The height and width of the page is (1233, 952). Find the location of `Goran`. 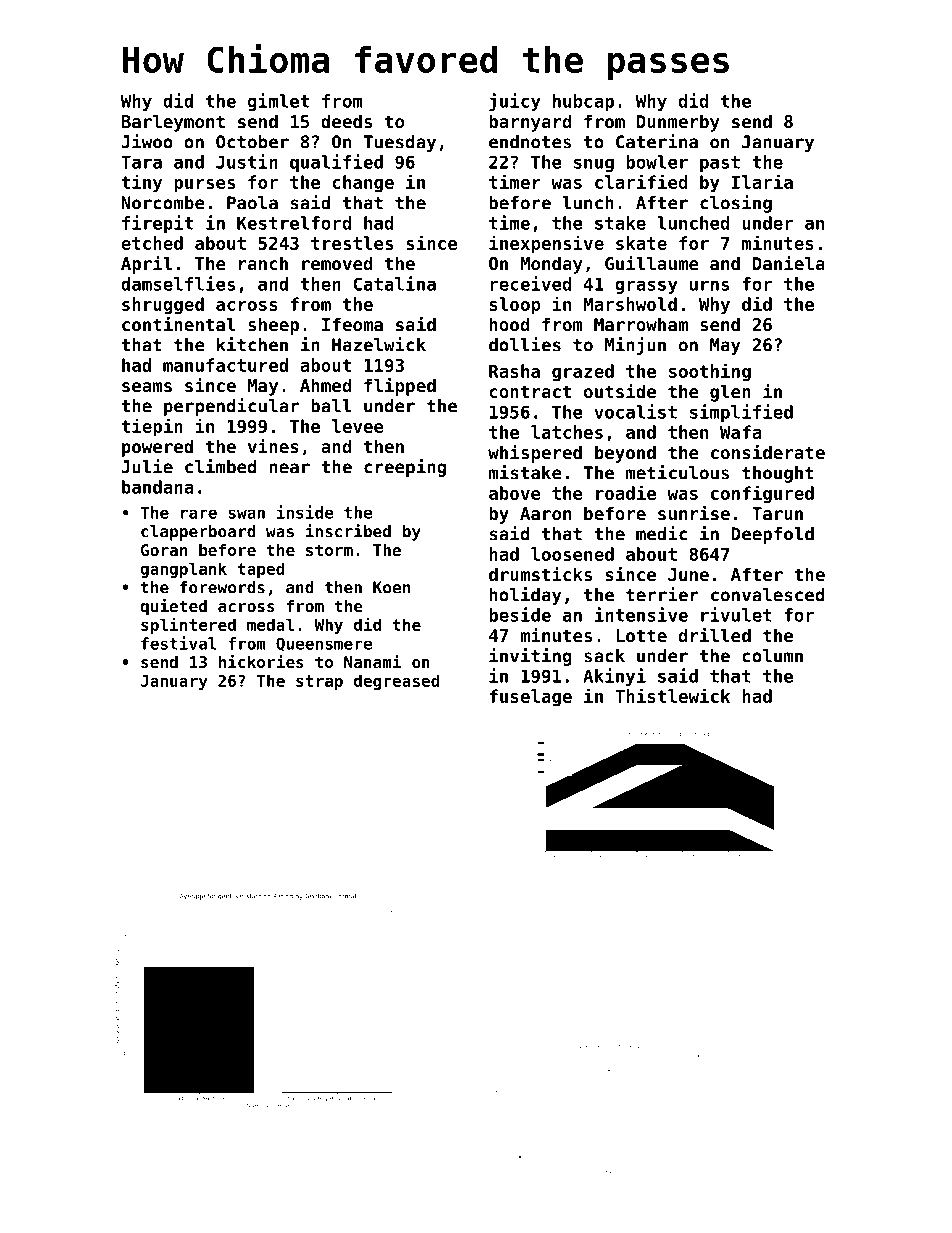

Goran is located at coordinates (164, 550).
